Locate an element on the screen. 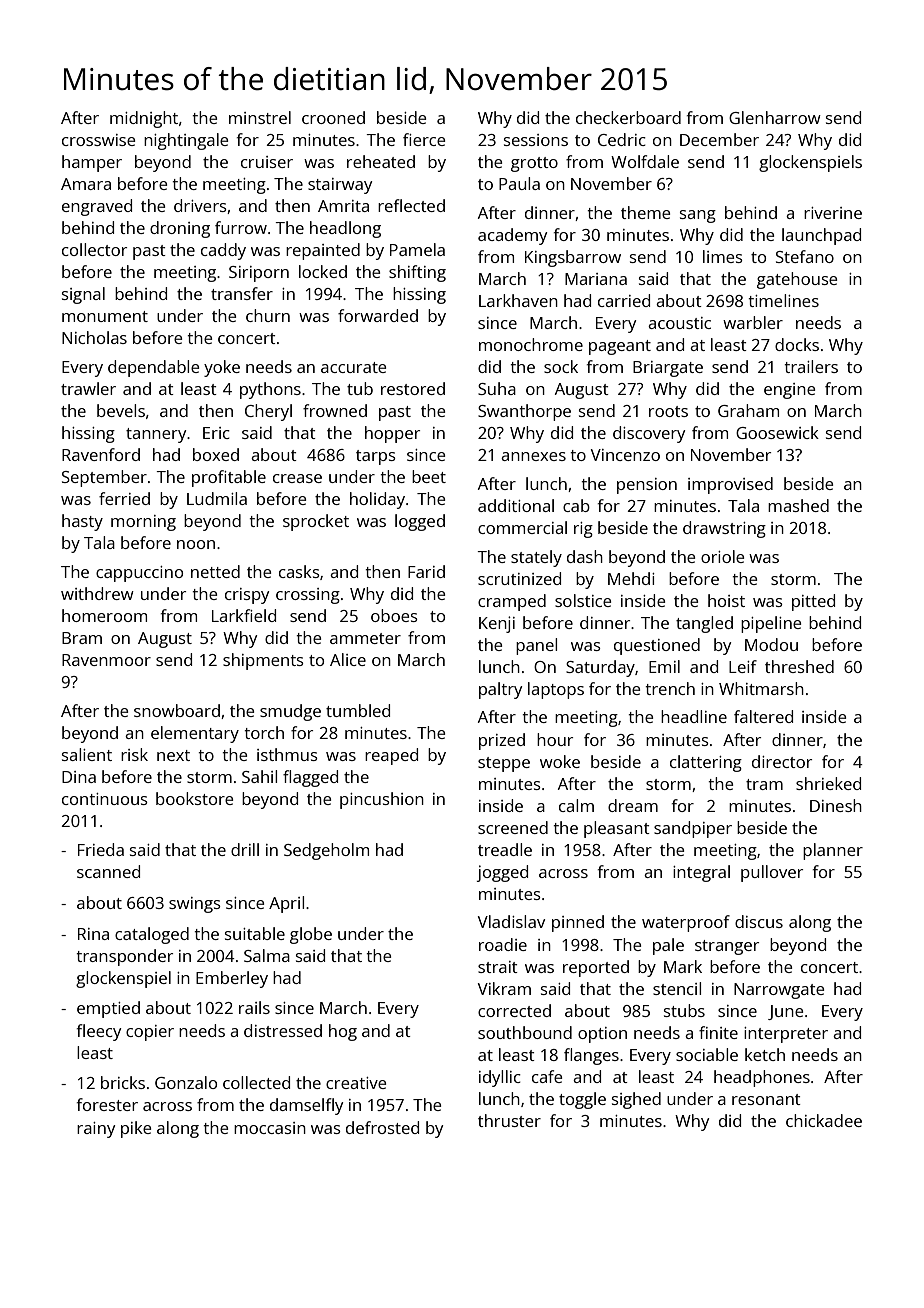 The width and height of the screenshot is (924, 1308). gatehouse is located at coordinates (797, 280).
